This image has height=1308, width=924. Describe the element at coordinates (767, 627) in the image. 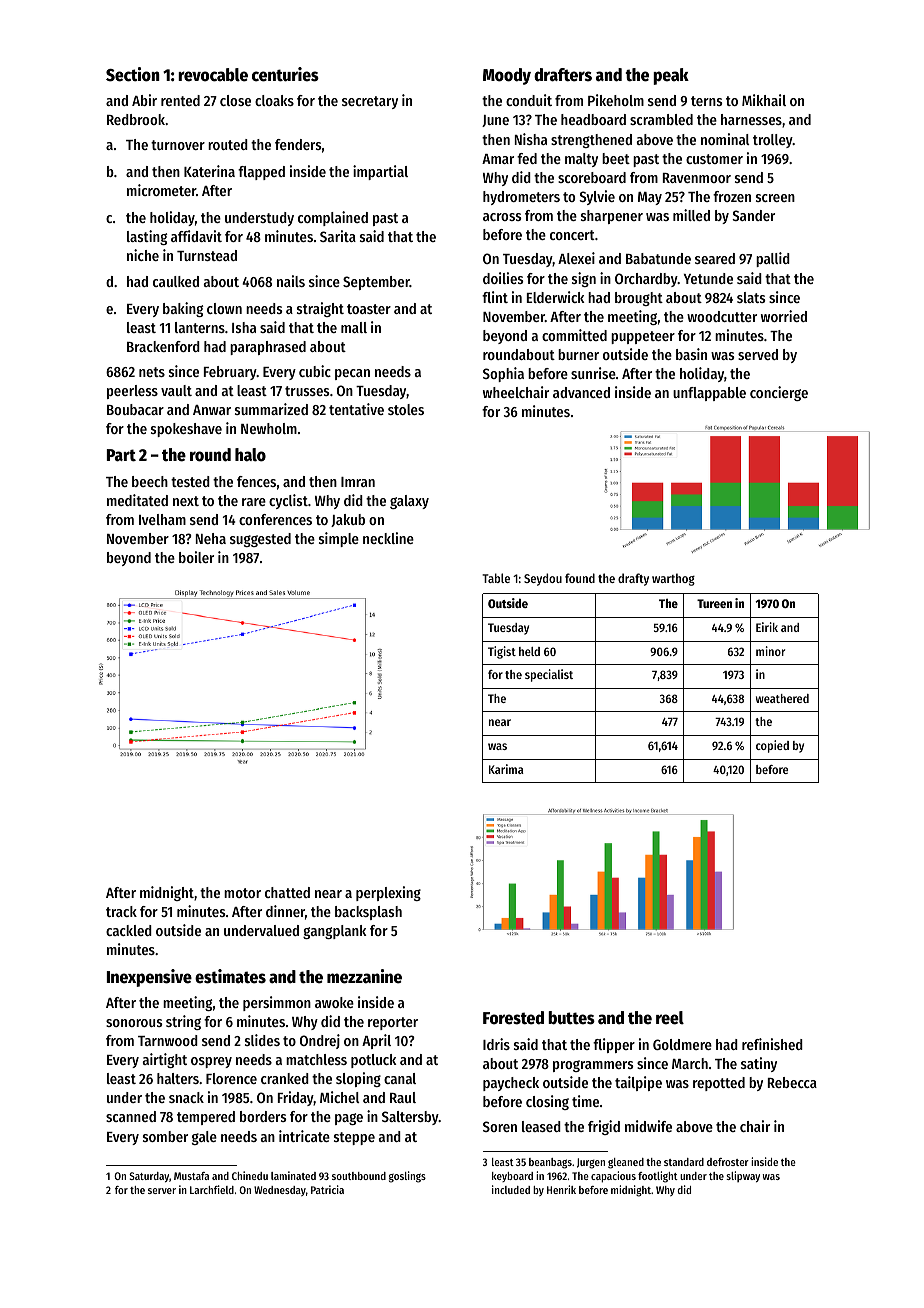

I see `Eirik` at that location.
